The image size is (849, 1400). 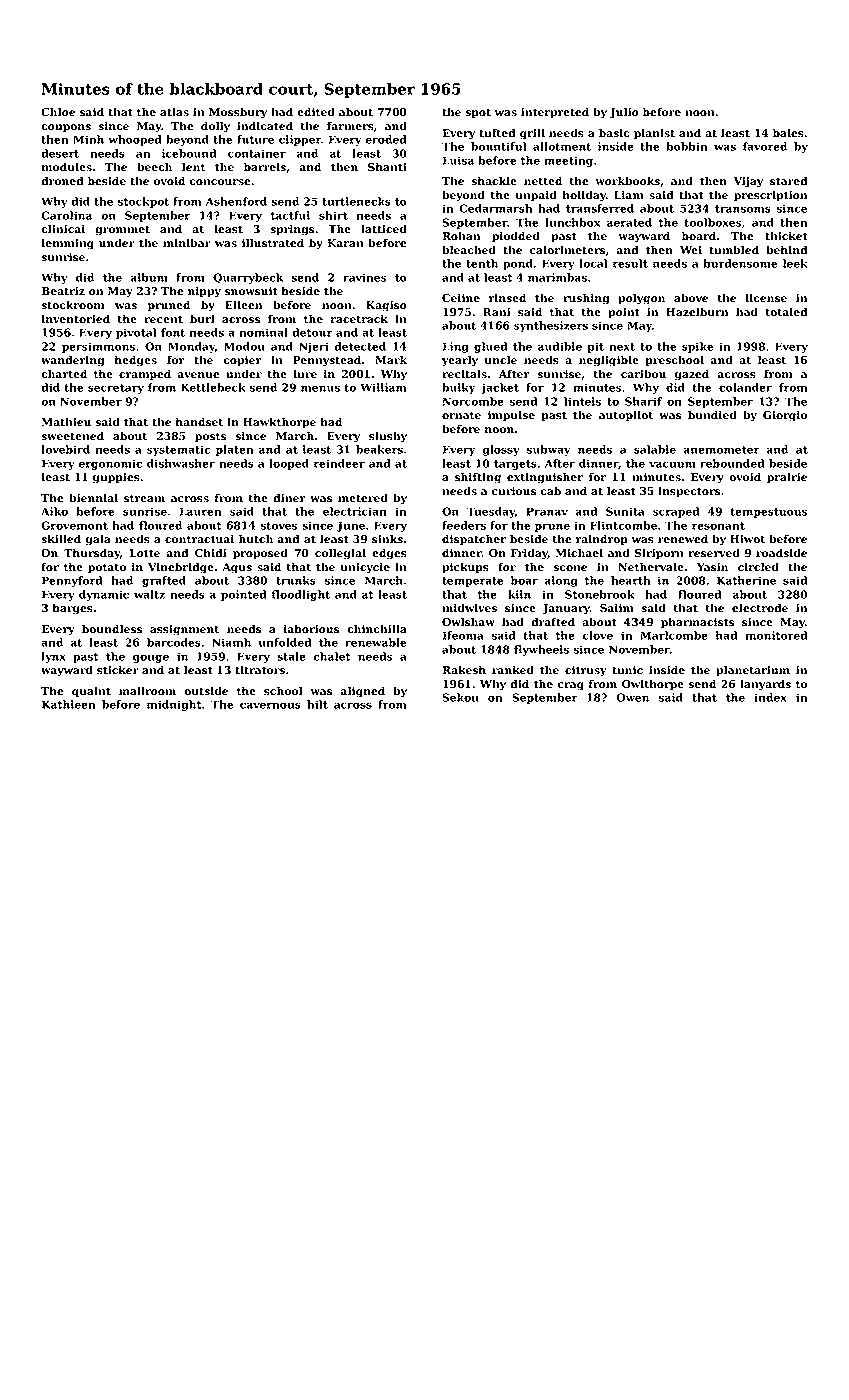 What do you see at coordinates (174, 705) in the screenshot?
I see `midnight` at bounding box center [174, 705].
